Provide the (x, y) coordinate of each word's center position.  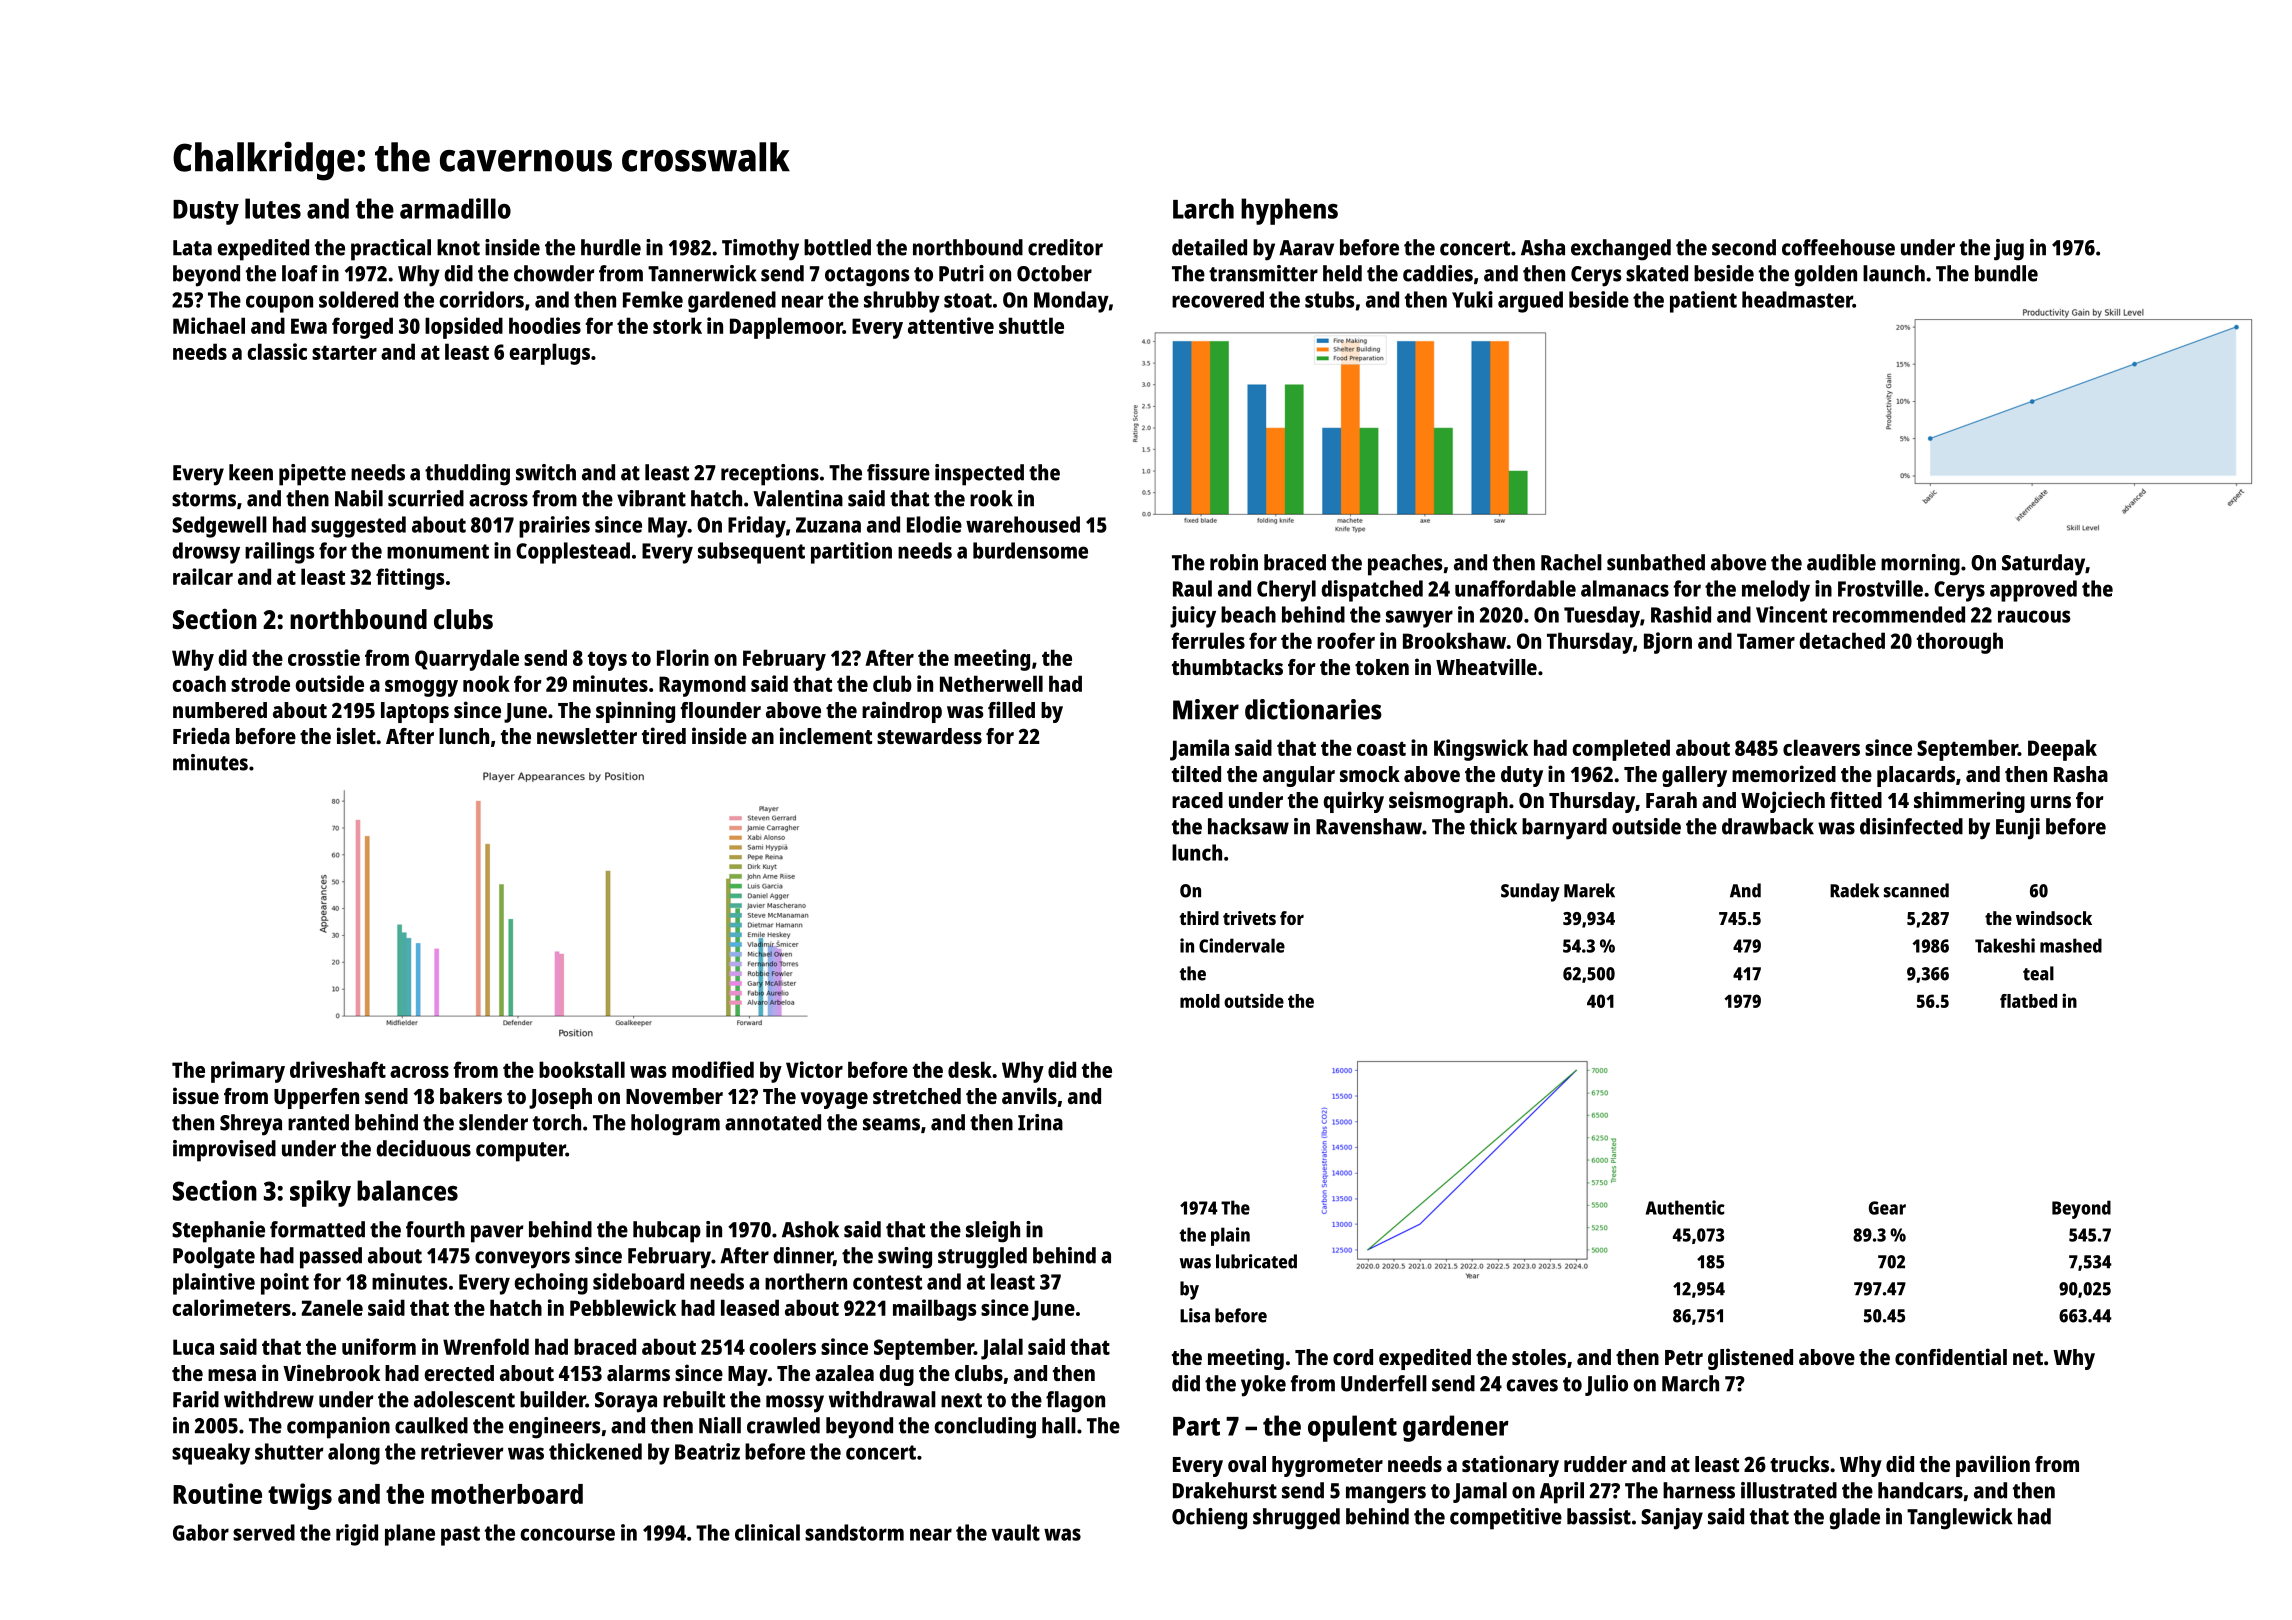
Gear (1887, 1208)
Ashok (810, 1229)
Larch (1203, 208)
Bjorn (1668, 643)
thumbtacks (1227, 667)
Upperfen (316, 1098)
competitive (1506, 1519)
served (264, 1532)
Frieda (201, 735)
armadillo (455, 208)
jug (2009, 250)
